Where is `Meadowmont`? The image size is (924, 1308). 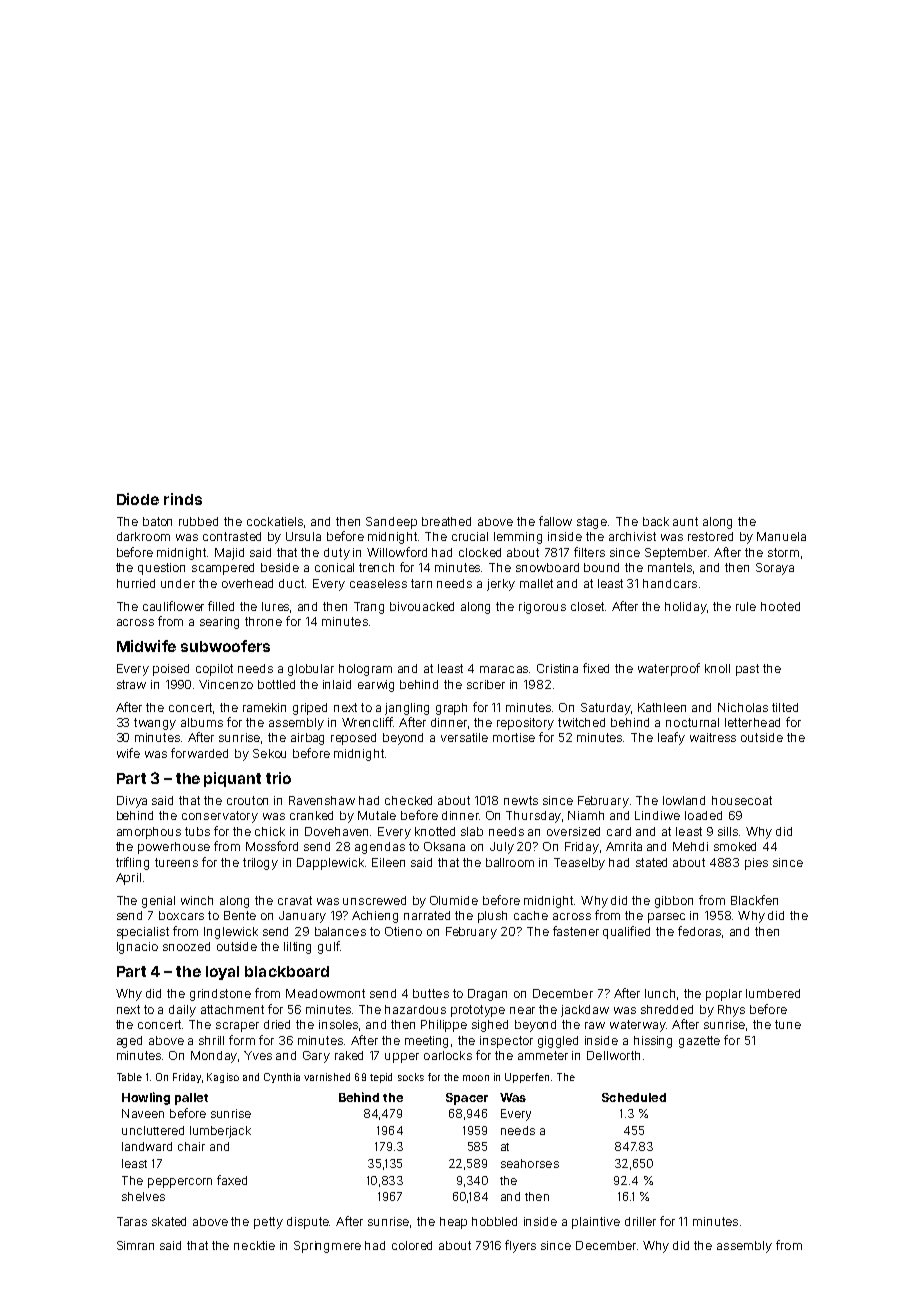
Meadowmont is located at coordinates (325, 993).
